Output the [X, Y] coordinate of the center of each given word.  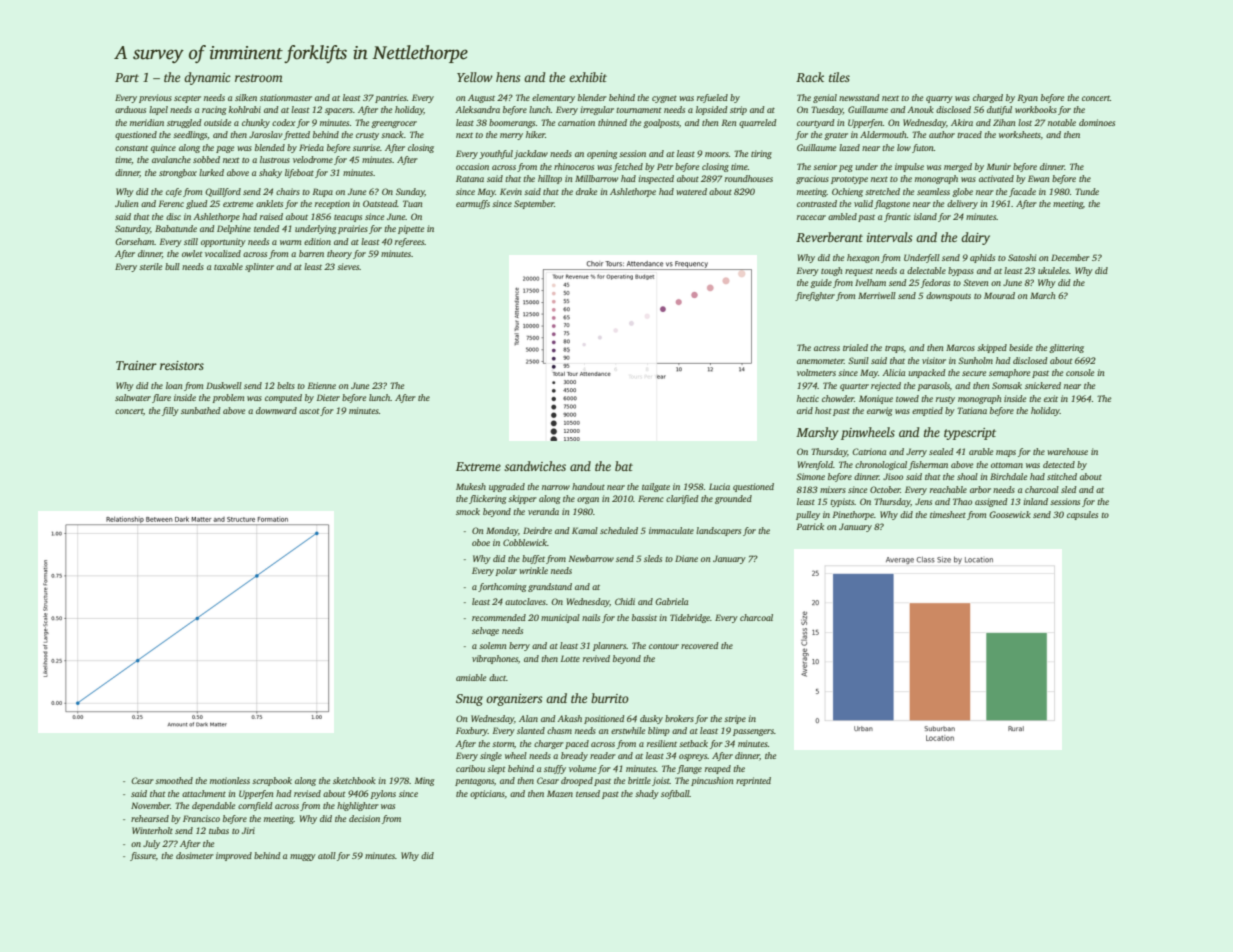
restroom [259, 78]
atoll [327, 855]
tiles [839, 77]
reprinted [753, 781]
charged [988, 98]
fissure [143, 856]
